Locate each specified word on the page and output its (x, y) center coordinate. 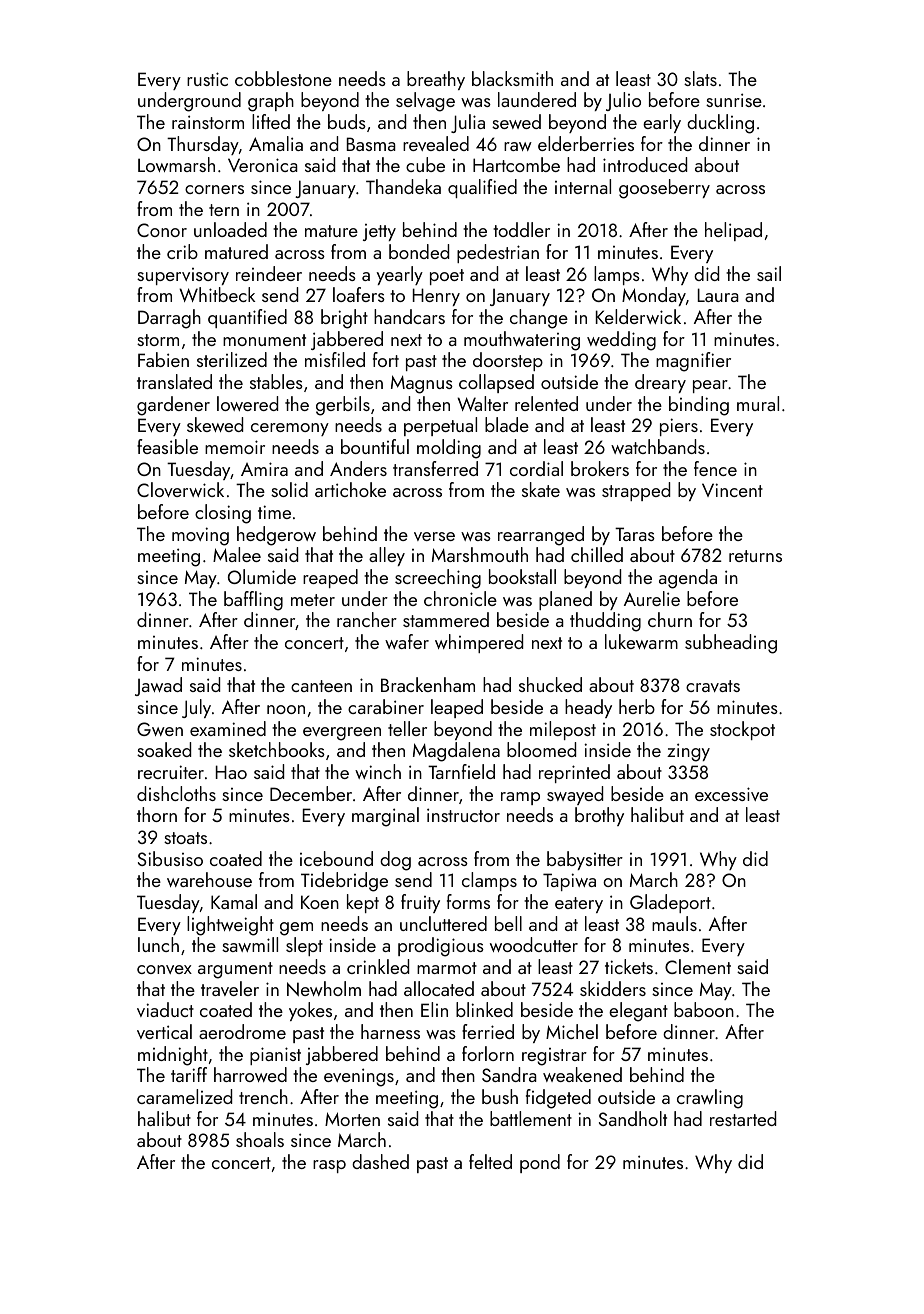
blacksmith (512, 78)
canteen (321, 686)
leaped (457, 708)
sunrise (734, 100)
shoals (260, 1139)
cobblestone (283, 78)
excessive (731, 794)
